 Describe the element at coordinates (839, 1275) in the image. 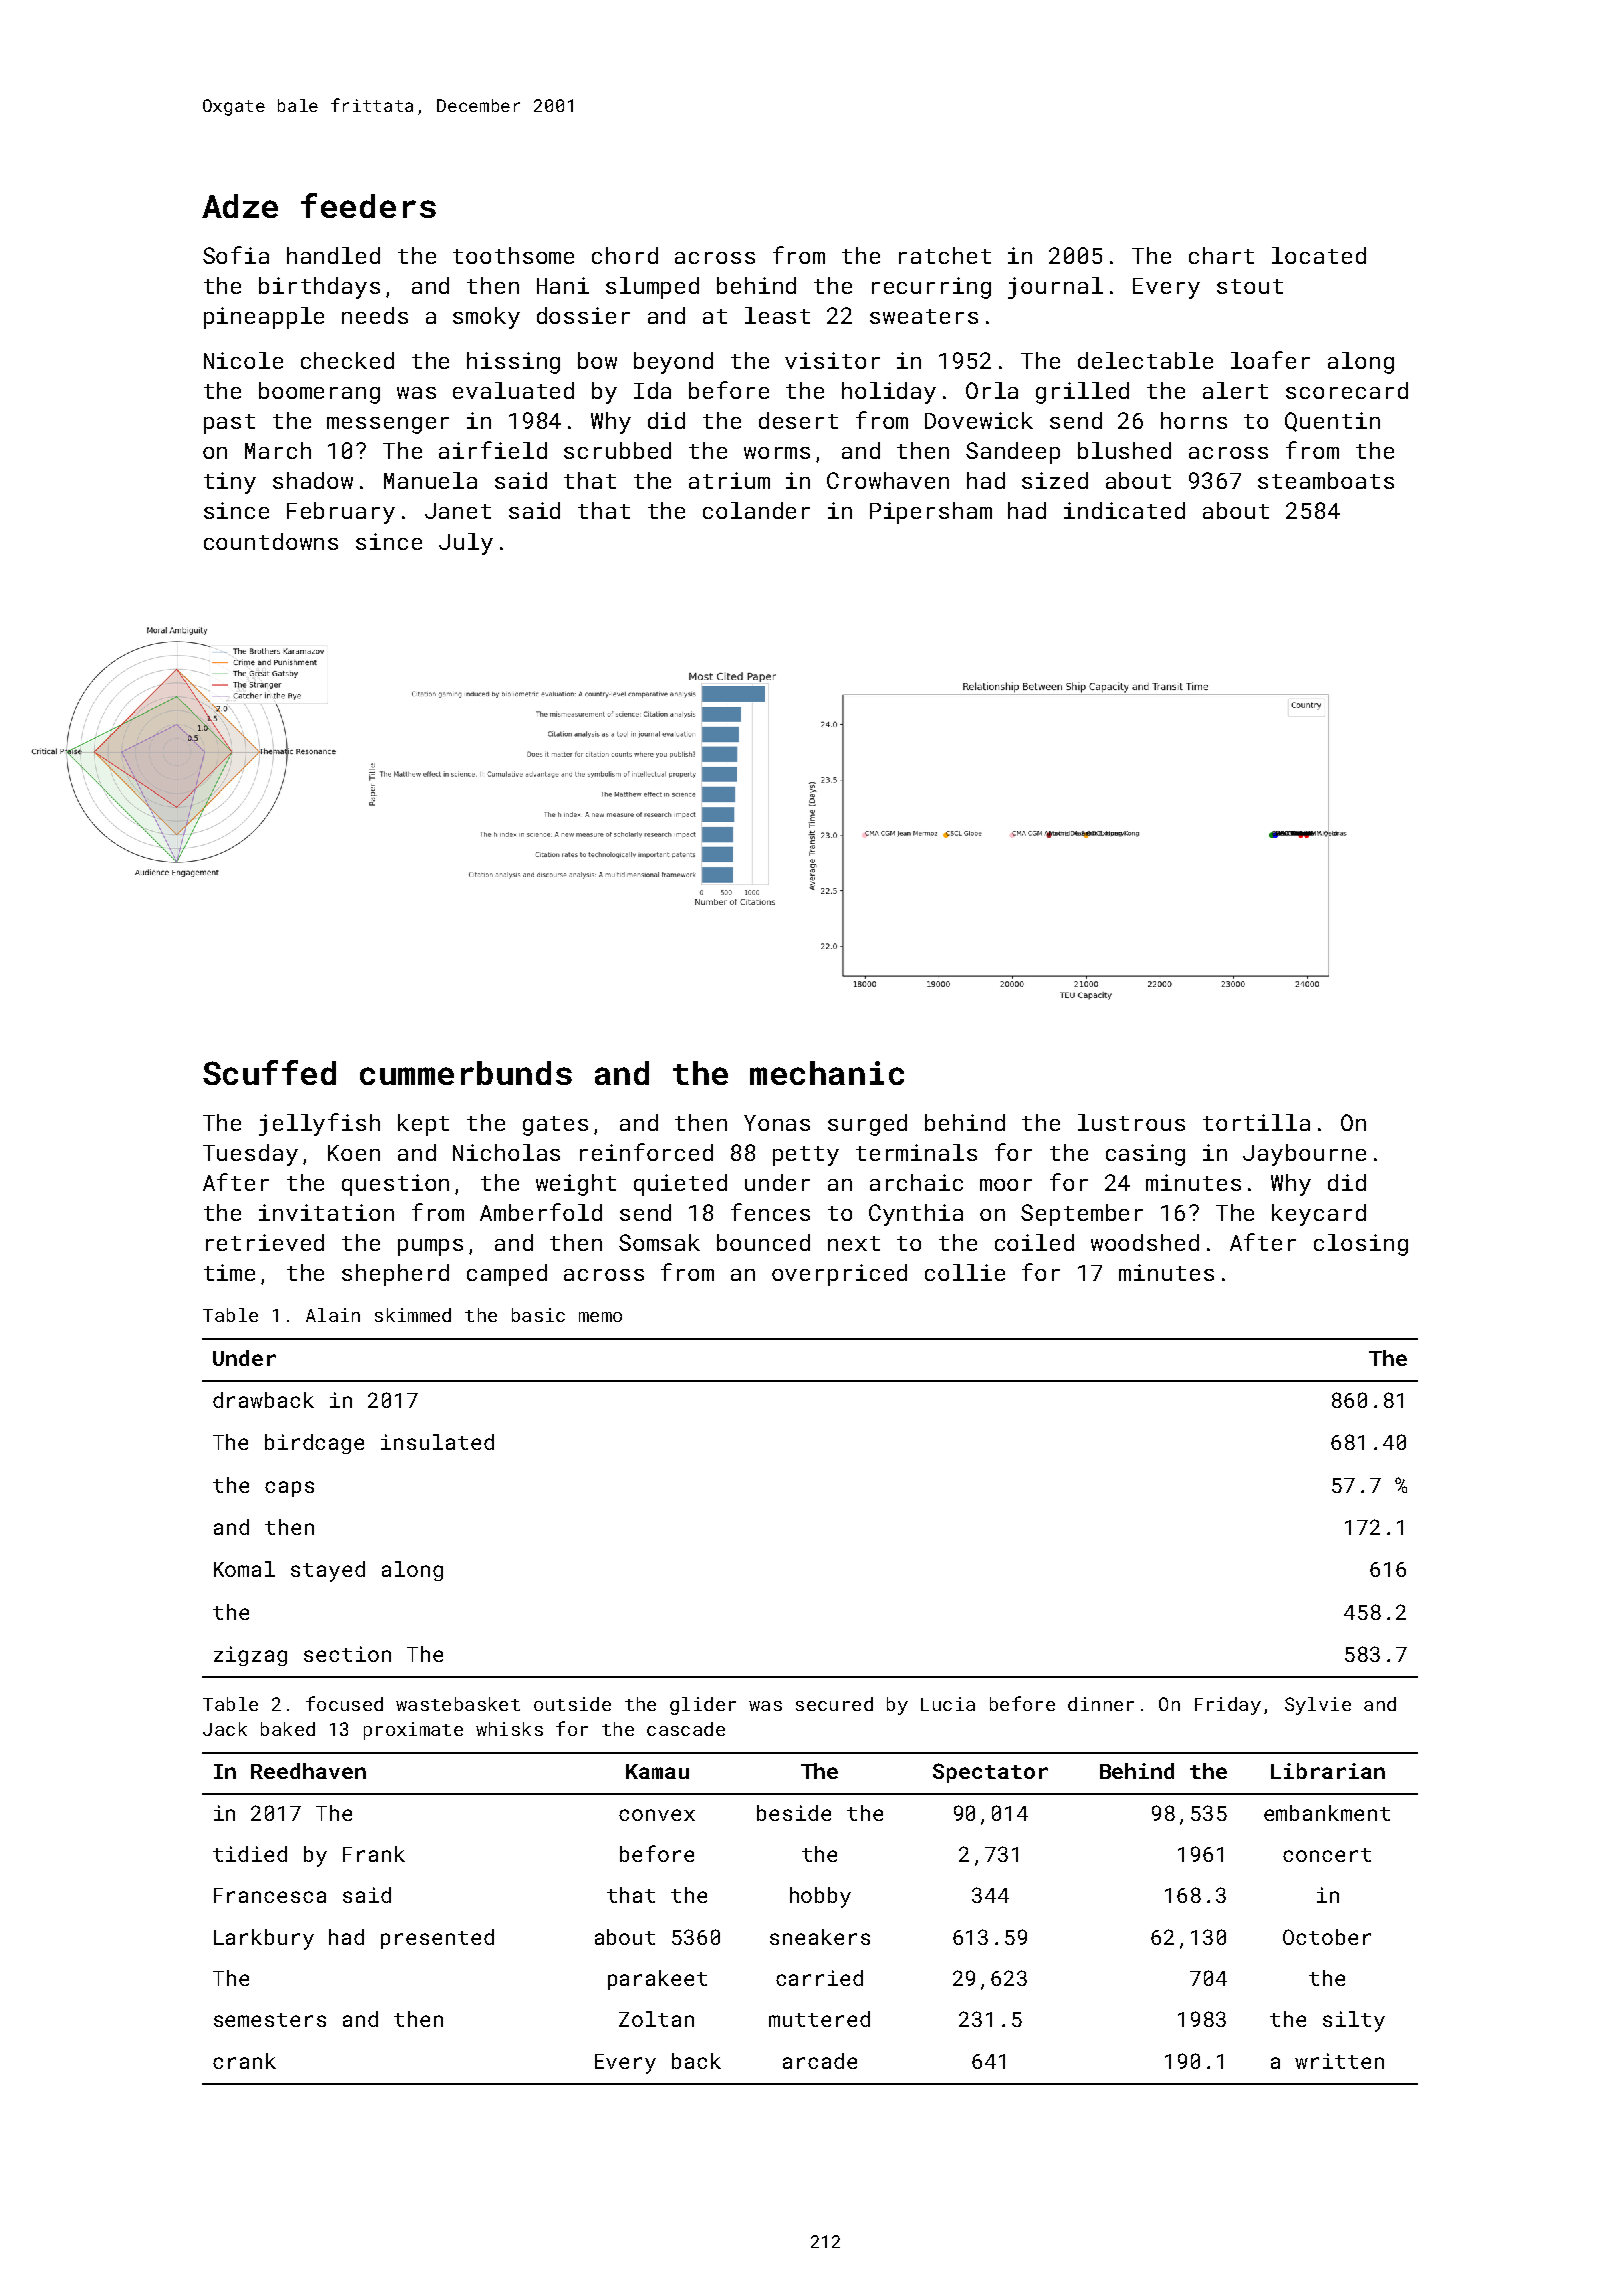

I see `overpriced` at that location.
